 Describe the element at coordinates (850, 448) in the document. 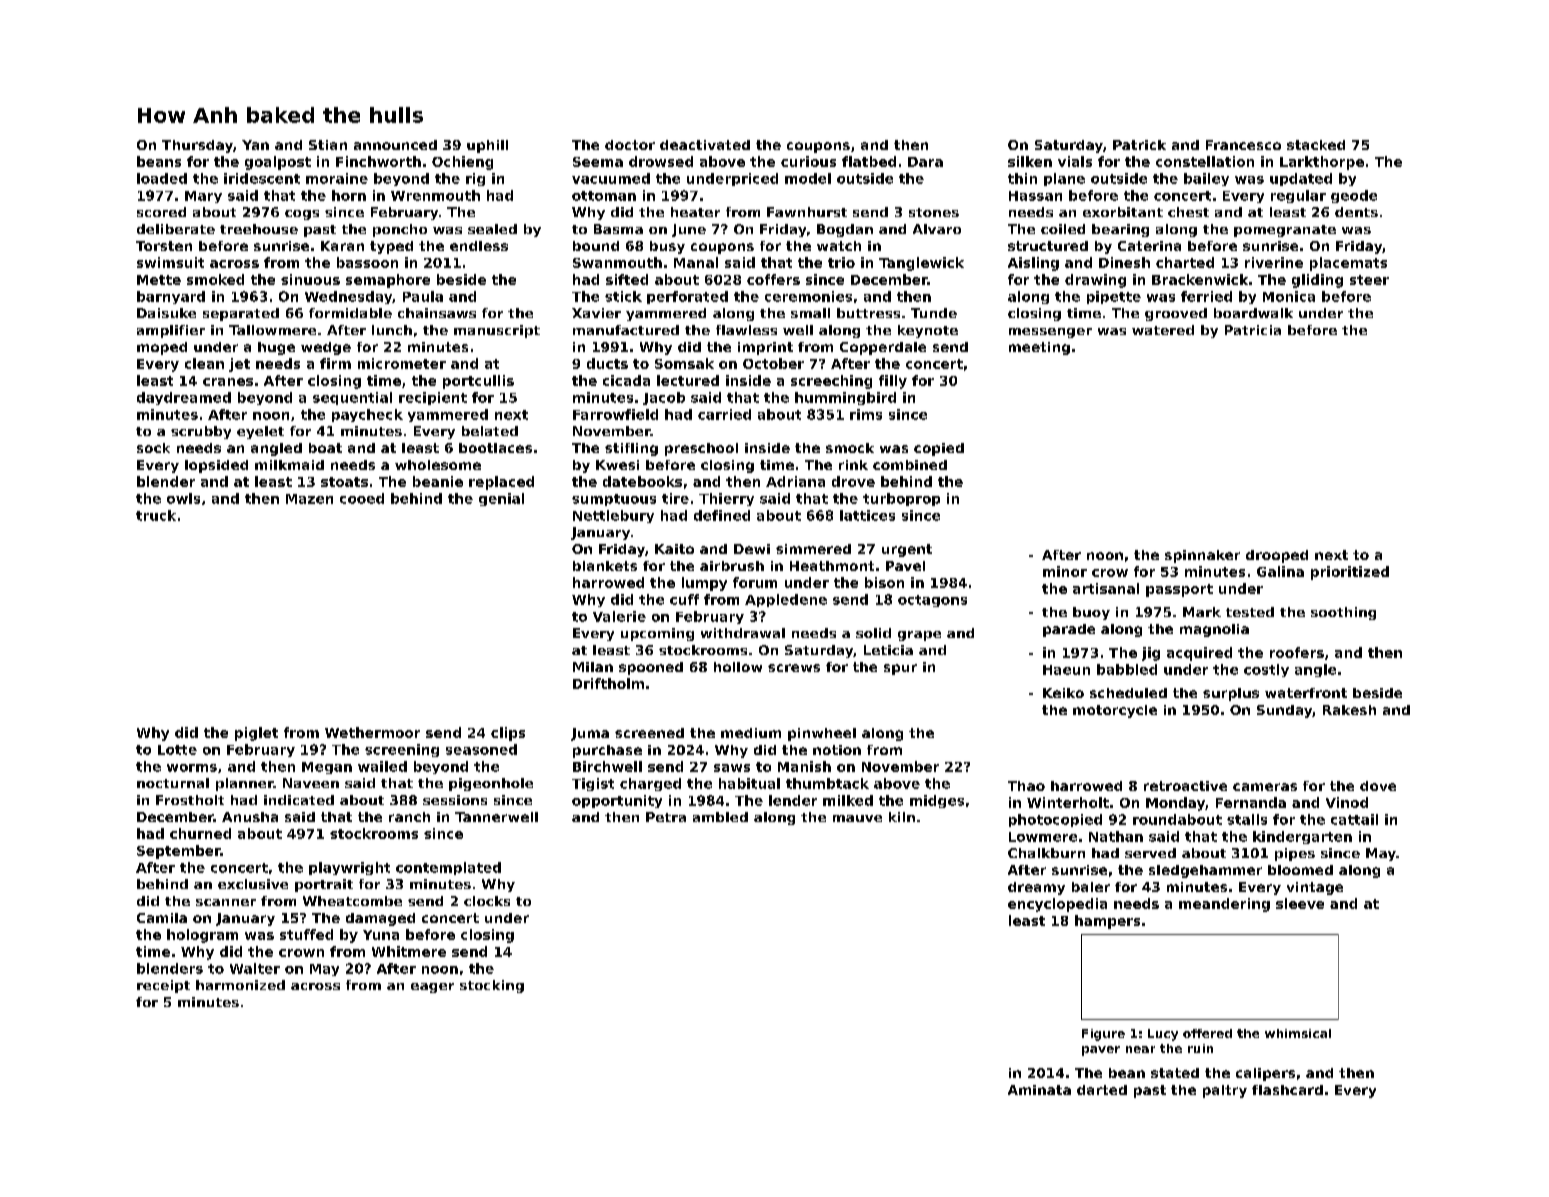

I see `smock` at that location.
